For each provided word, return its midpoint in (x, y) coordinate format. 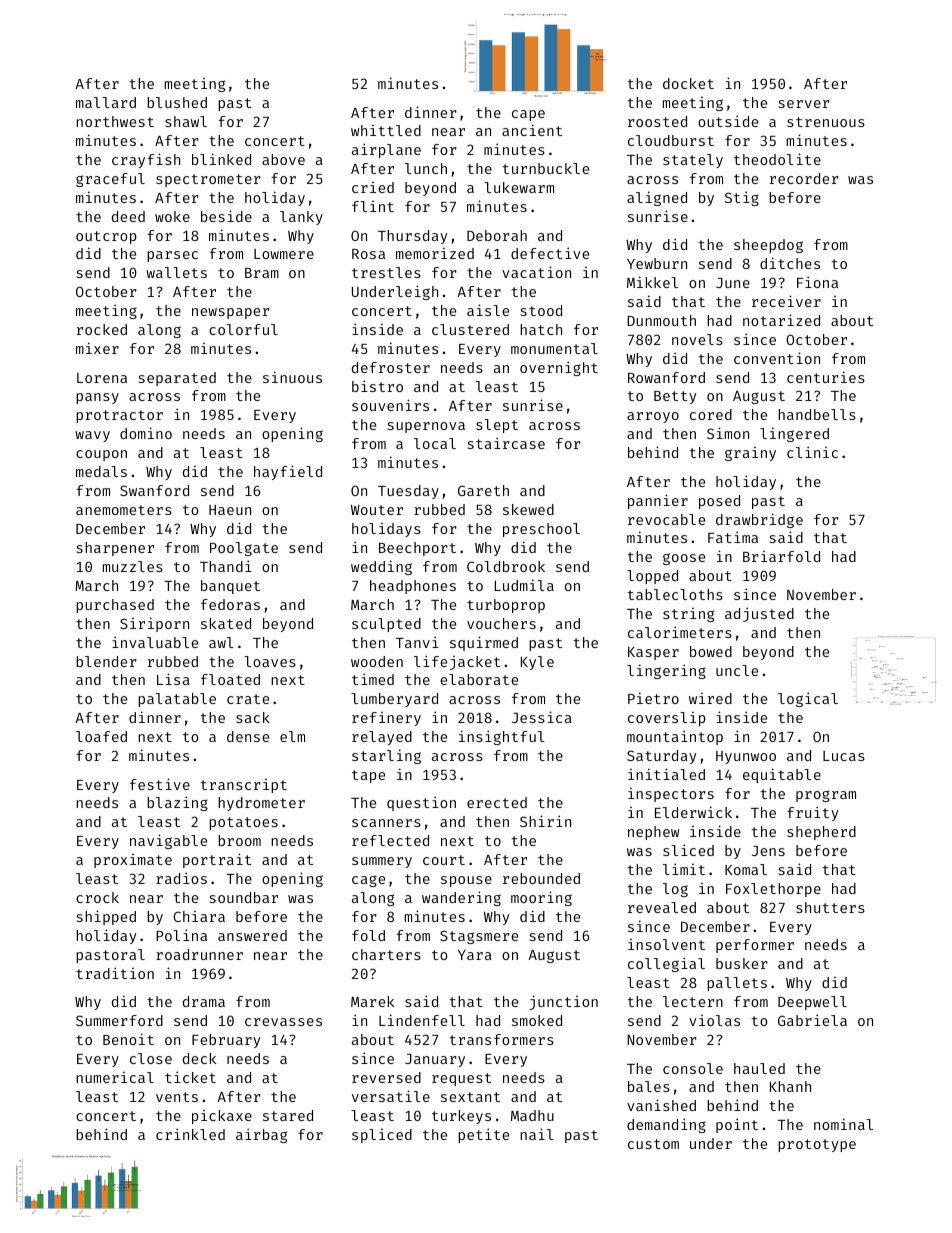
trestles (386, 272)
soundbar (244, 897)
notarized (781, 320)
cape (528, 115)
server (804, 104)
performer (755, 946)
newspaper (230, 313)
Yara (475, 955)
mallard (106, 102)
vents (177, 1097)
